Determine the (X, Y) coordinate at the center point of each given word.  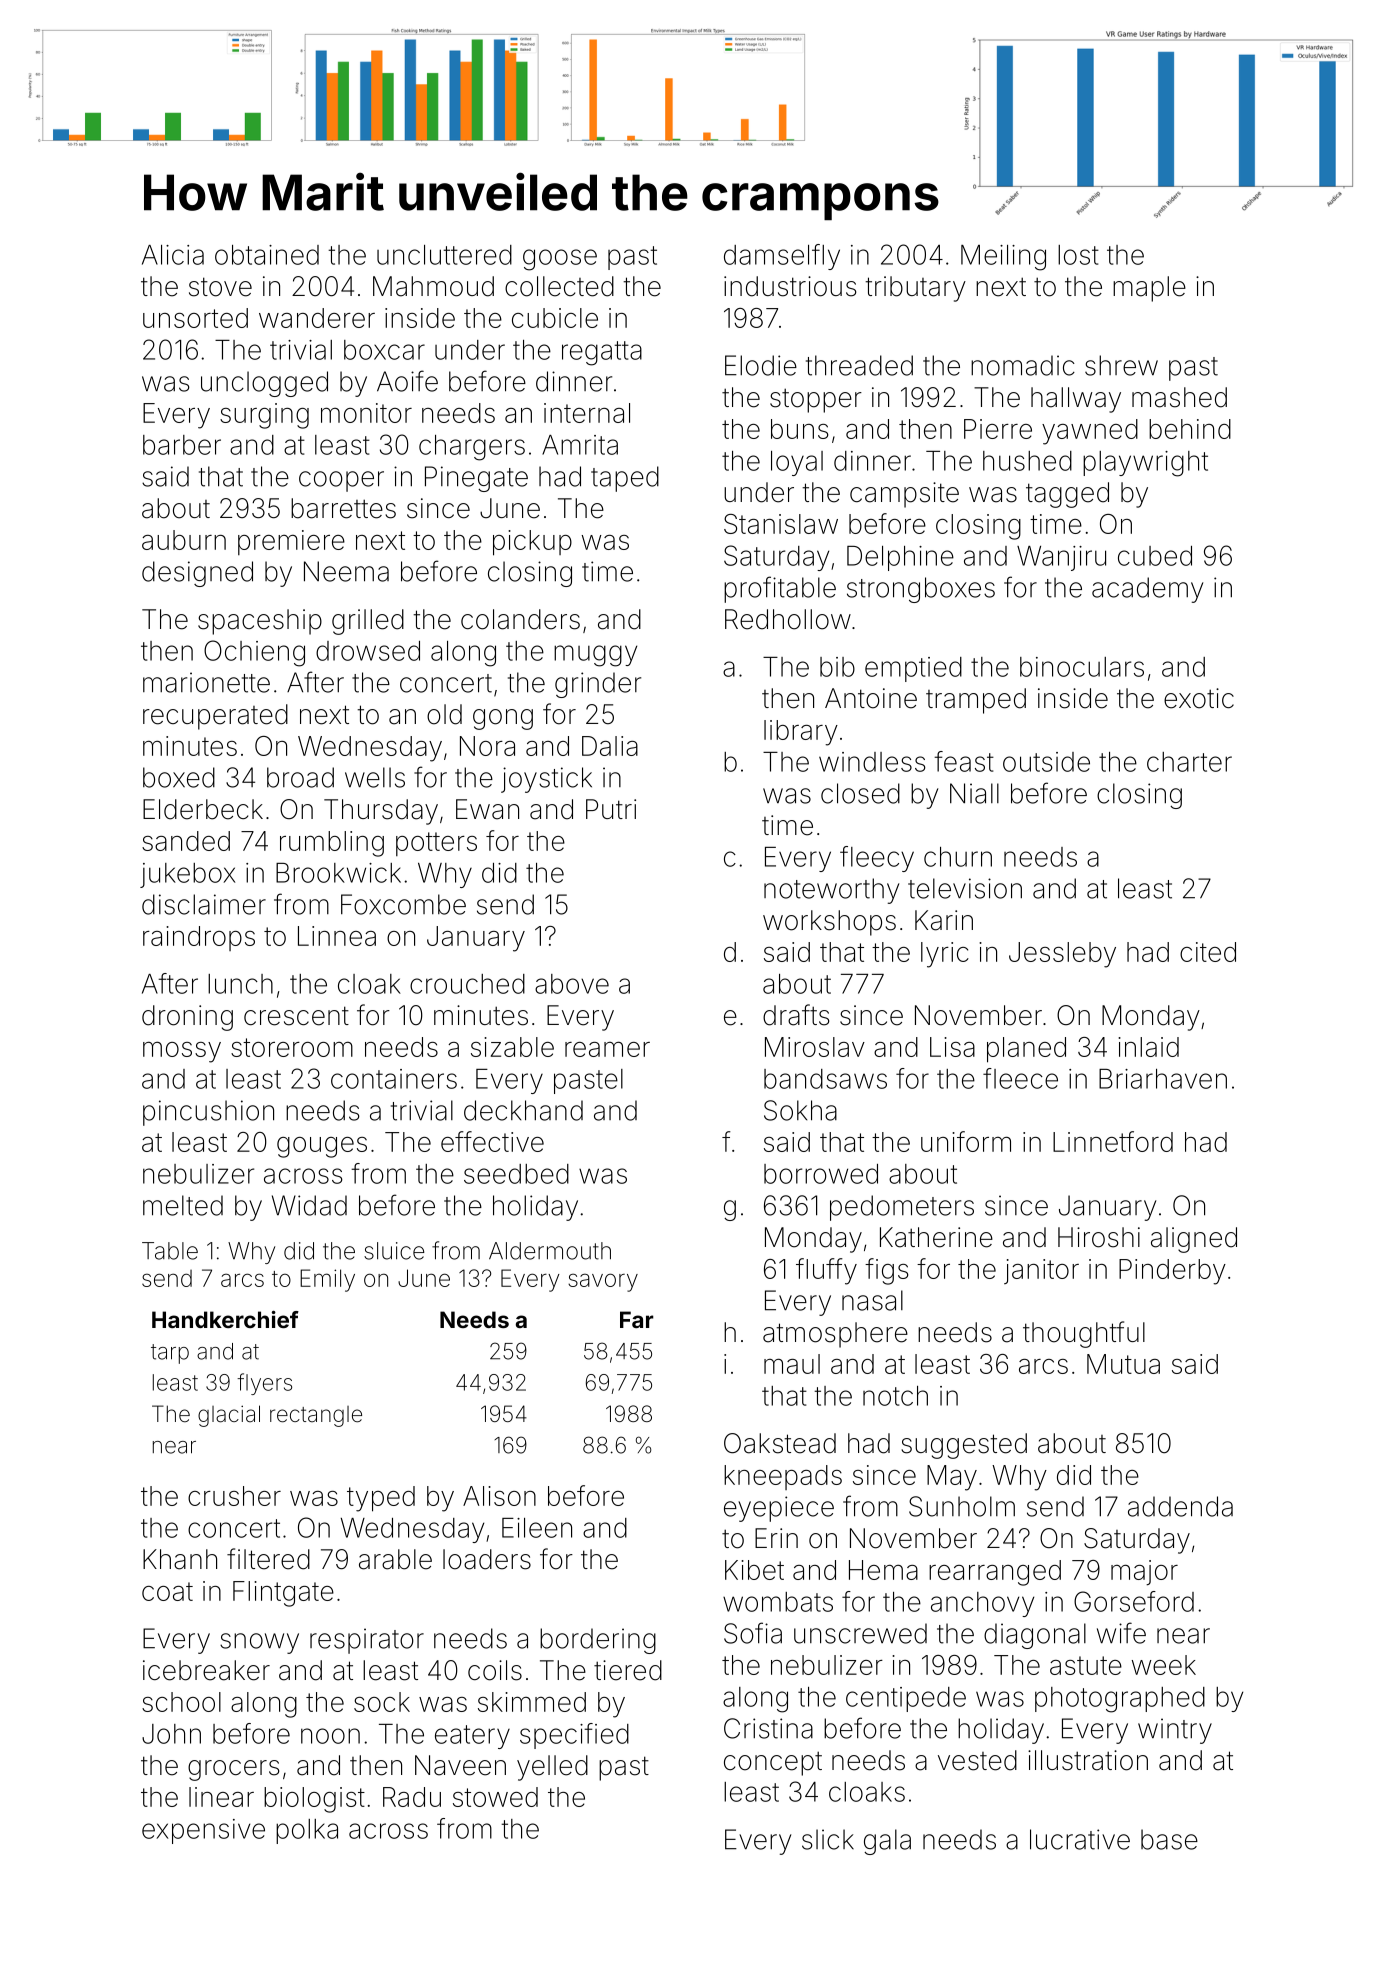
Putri (611, 809)
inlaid (1148, 1047)
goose (560, 260)
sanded (186, 841)
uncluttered (444, 255)
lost (1078, 255)
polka (307, 1831)
